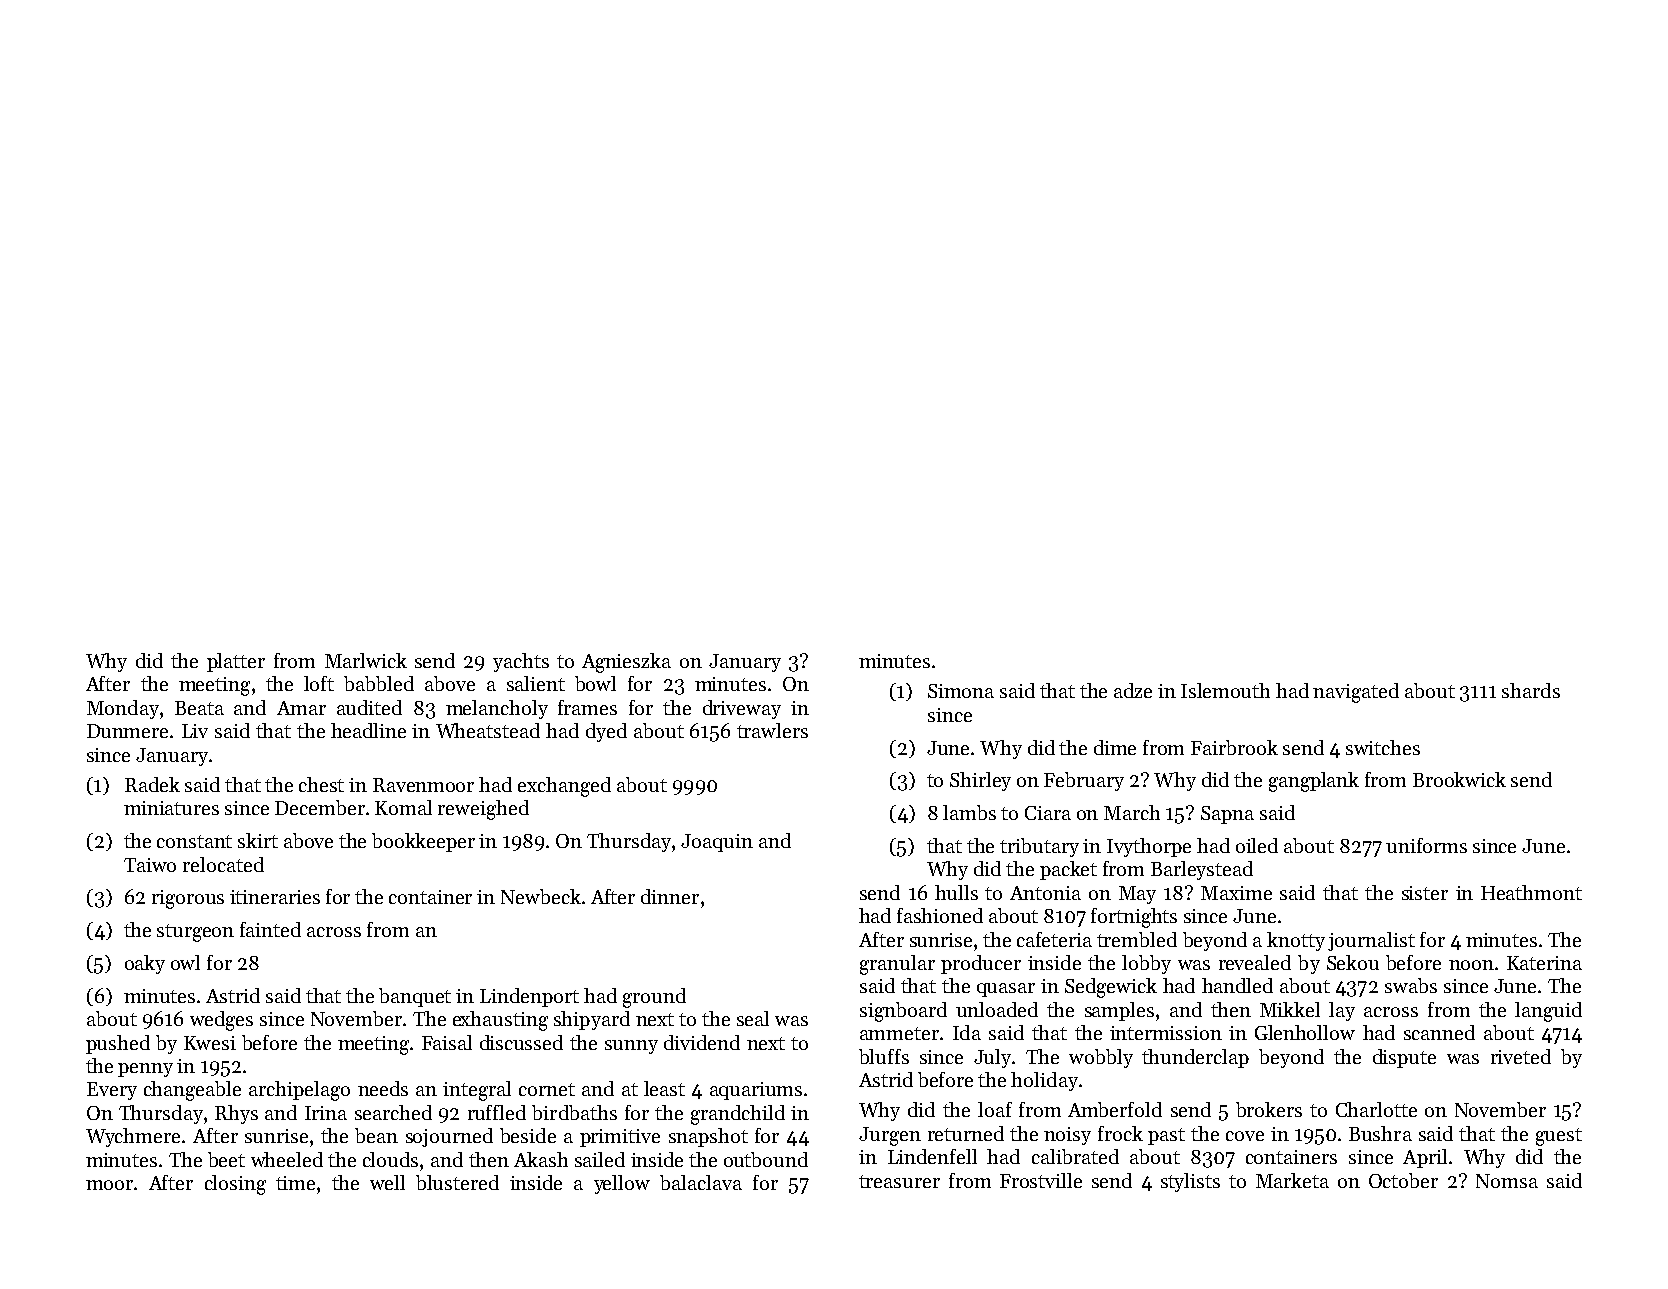 The width and height of the screenshot is (1668, 1289). I want to click on languid, so click(1548, 1012).
